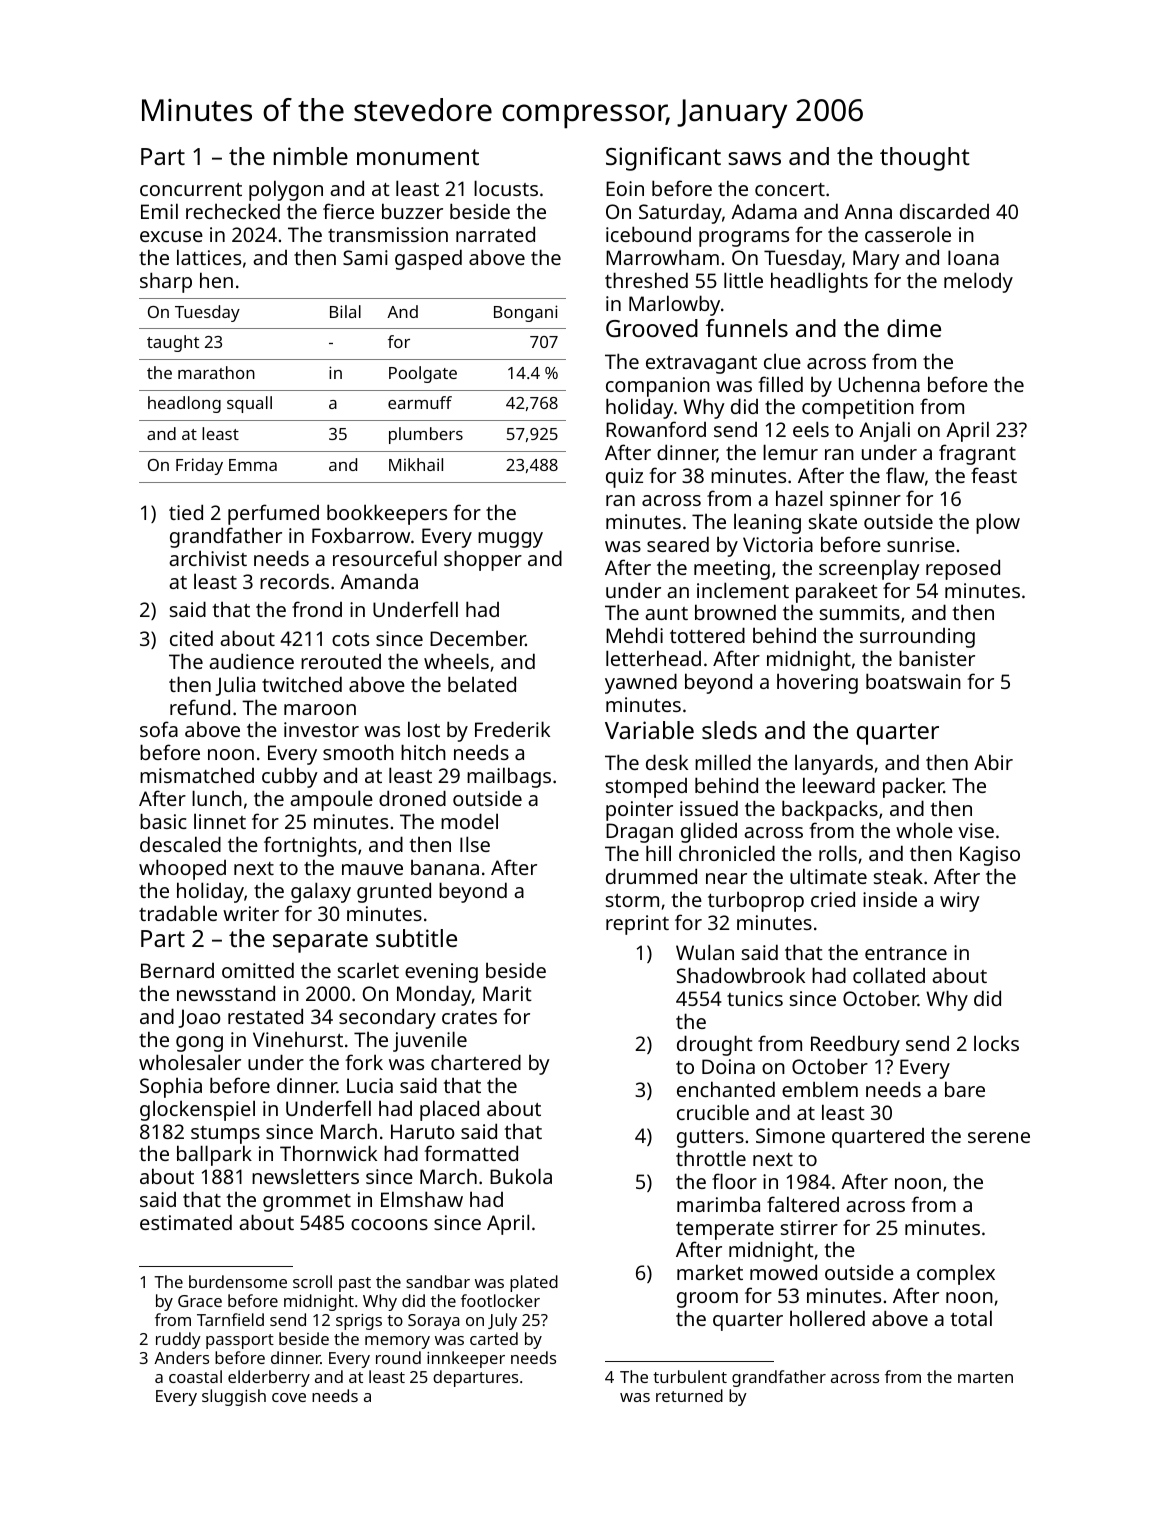 The image size is (1171, 1515). What do you see at coordinates (507, 993) in the page?
I see `Marit` at bounding box center [507, 993].
